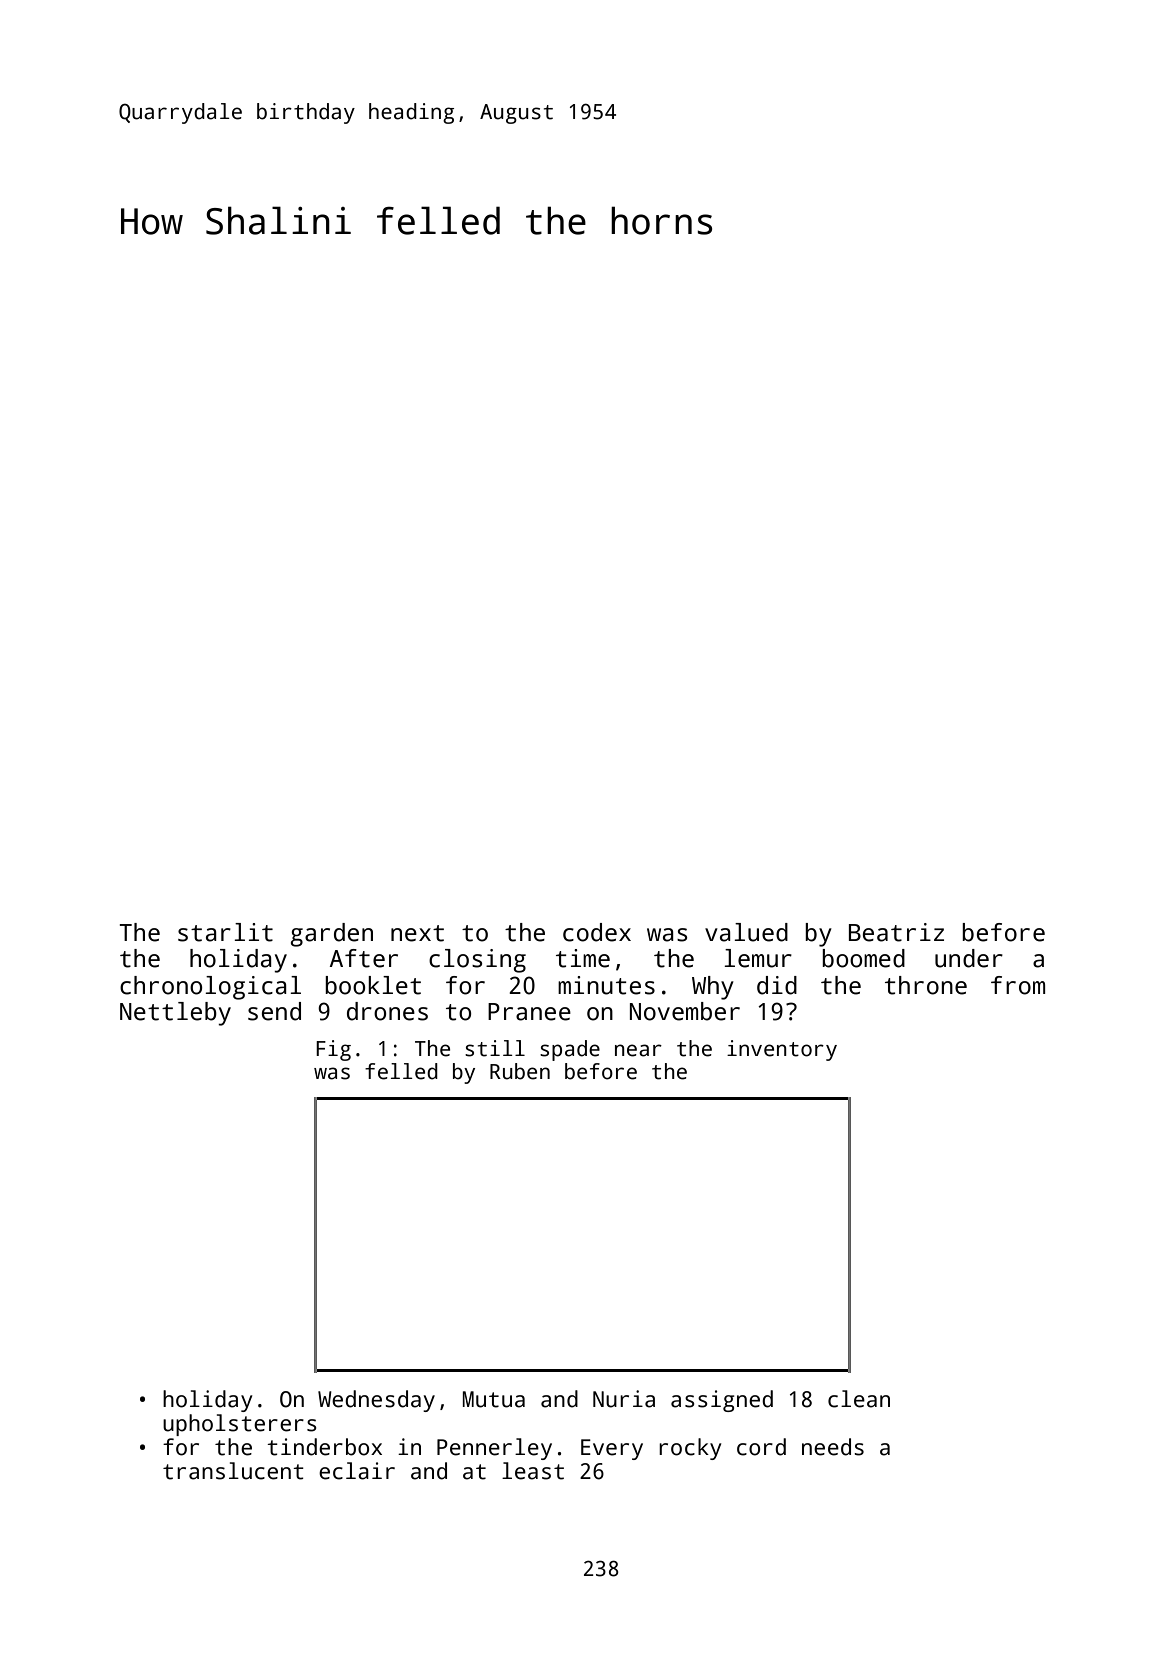  What do you see at coordinates (225, 932) in the screenshot?
I see `starlit` at bounding box center [225, 932].
